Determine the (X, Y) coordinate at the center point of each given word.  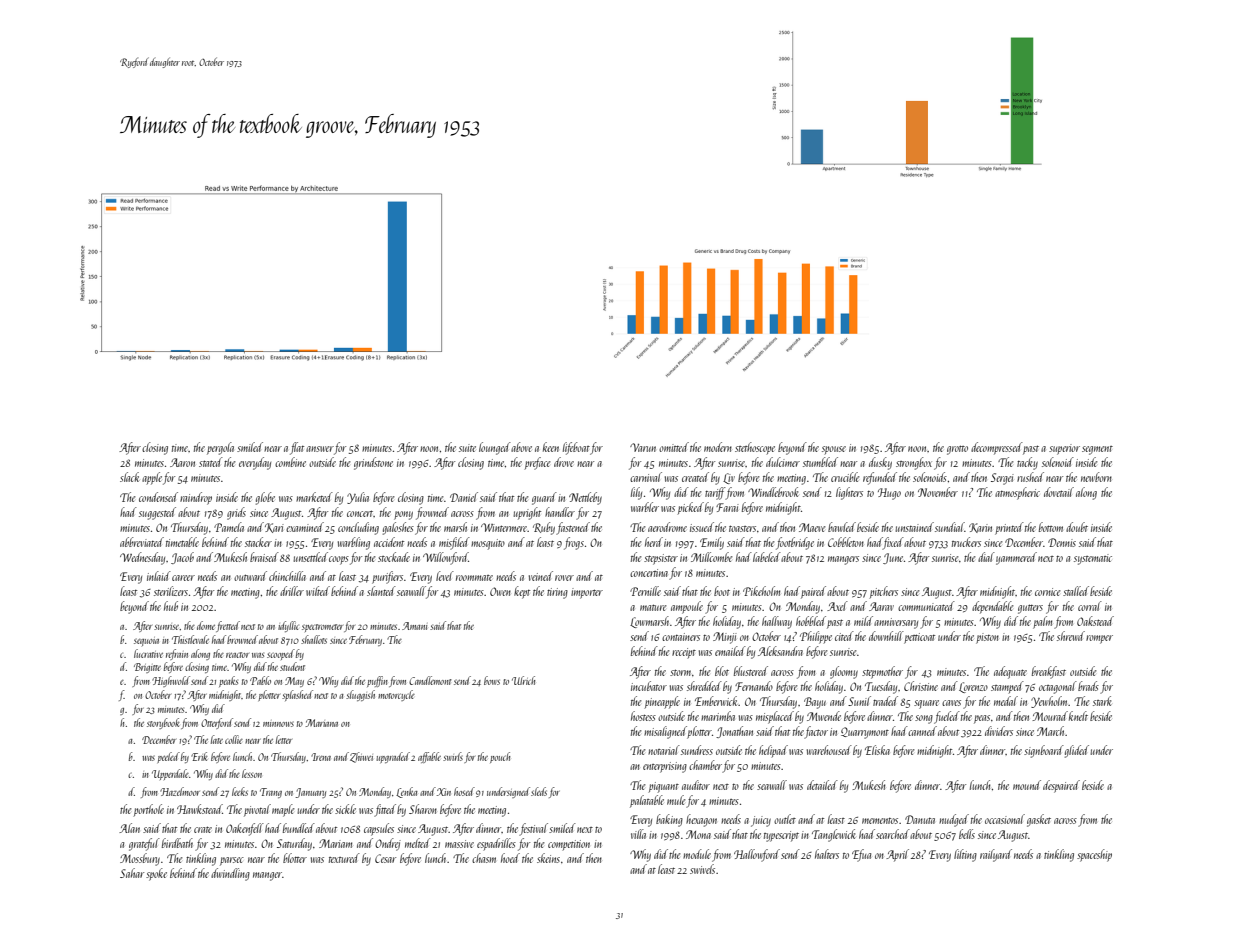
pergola (220, 448)
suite (467, 448)
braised (264, 557)
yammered (1016, 558)
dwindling (230, 874)
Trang (271, 793)
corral (1090, 606)
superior (1064, 449)
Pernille (645, 591)
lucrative (148, 653)
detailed (822, 785)
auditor (696, 785)
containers (681, 637)
